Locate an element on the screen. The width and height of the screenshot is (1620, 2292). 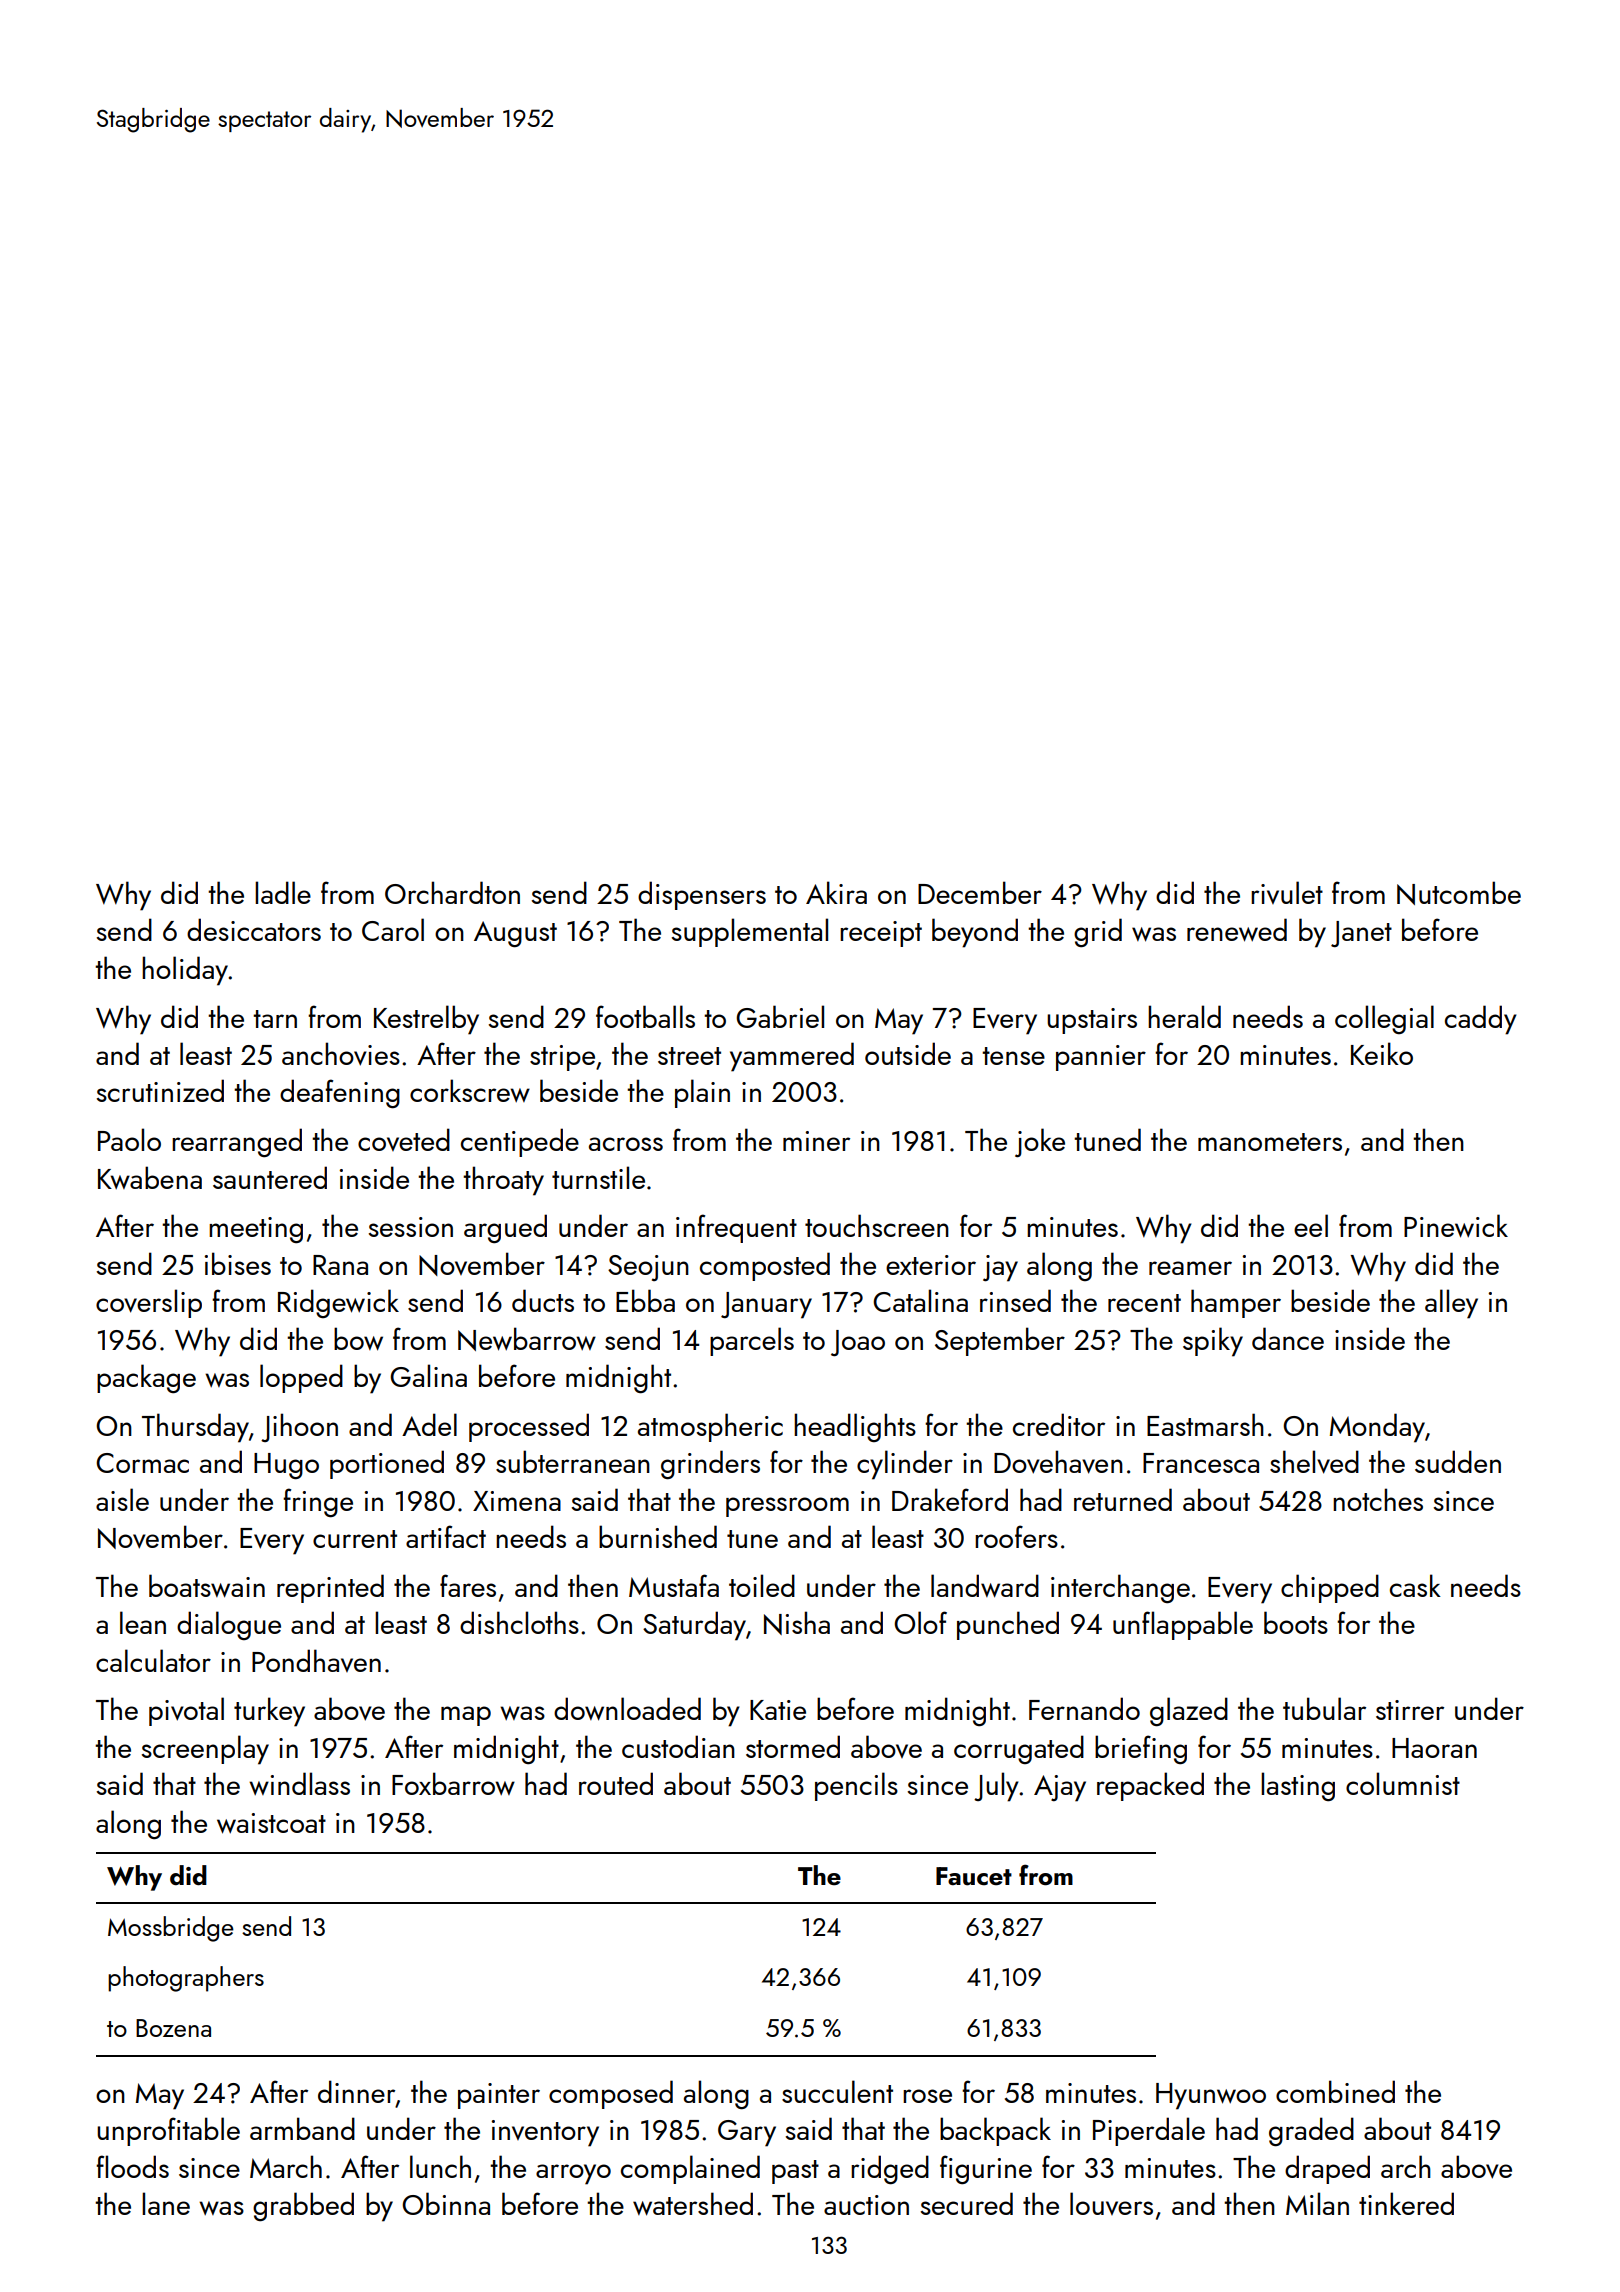
December is located at coordinates (980, 892).
